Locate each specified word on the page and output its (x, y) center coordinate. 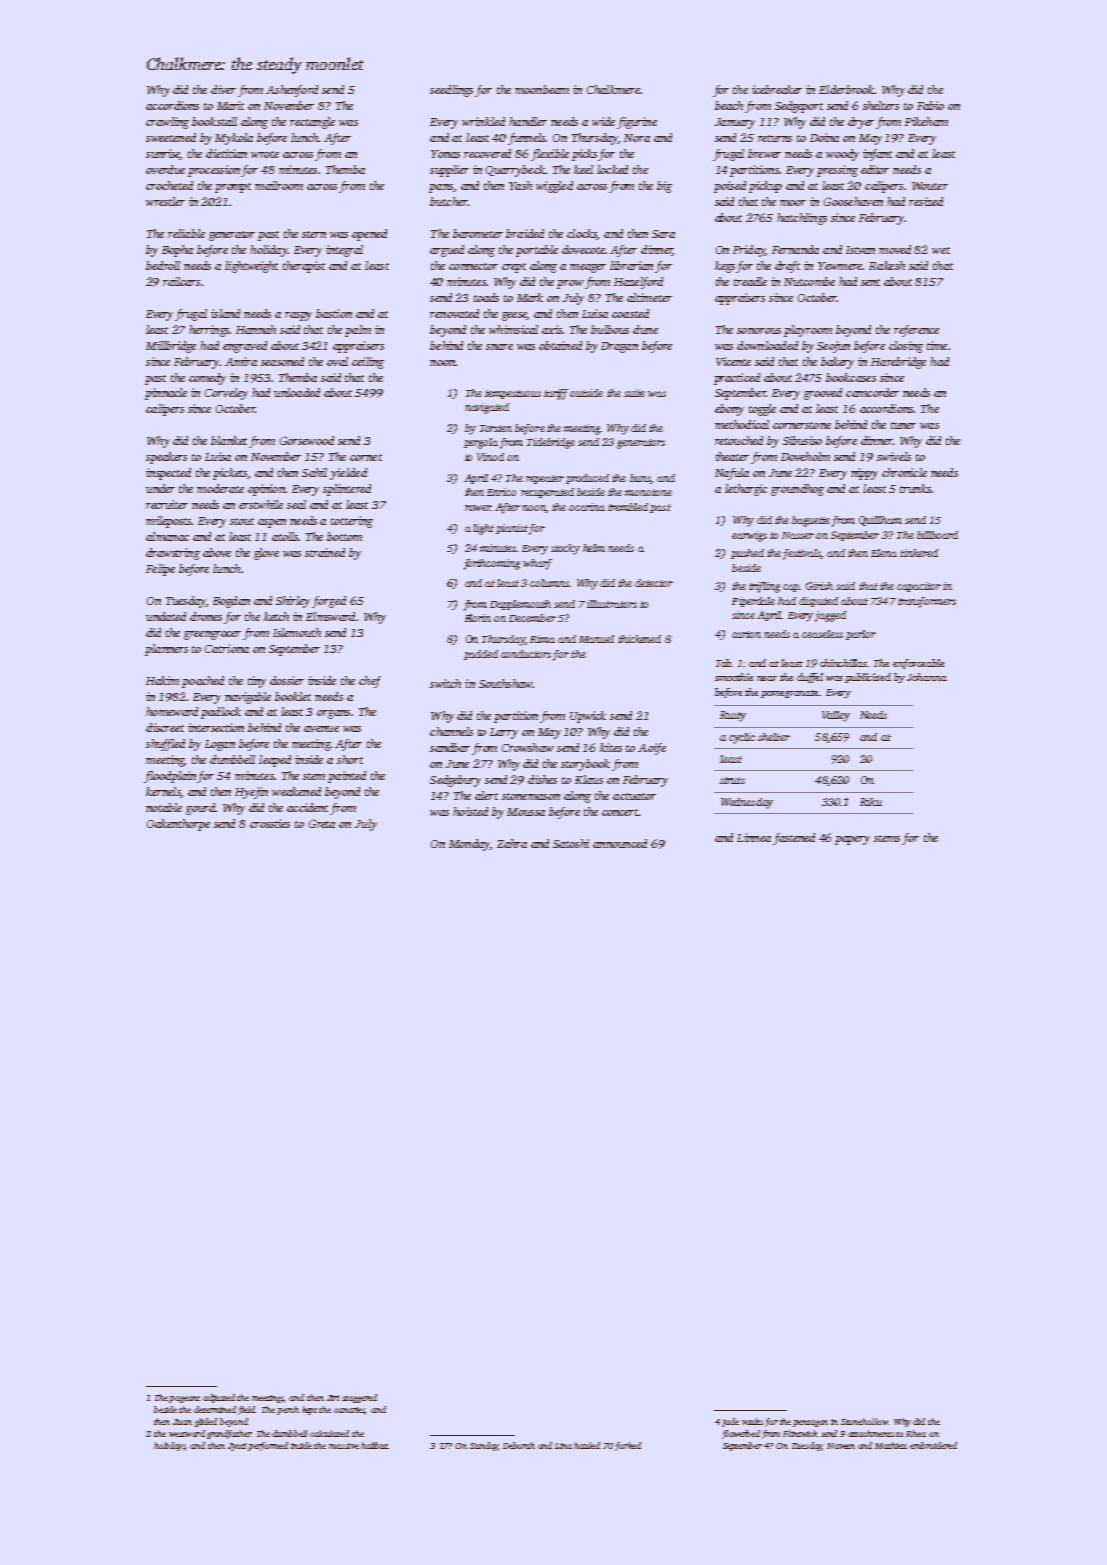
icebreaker (777, 89)
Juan (182, 1422)
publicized (868, 678)
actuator (634, 796)
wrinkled (483, 121)
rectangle (312, 123)
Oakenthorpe (178, 825)
